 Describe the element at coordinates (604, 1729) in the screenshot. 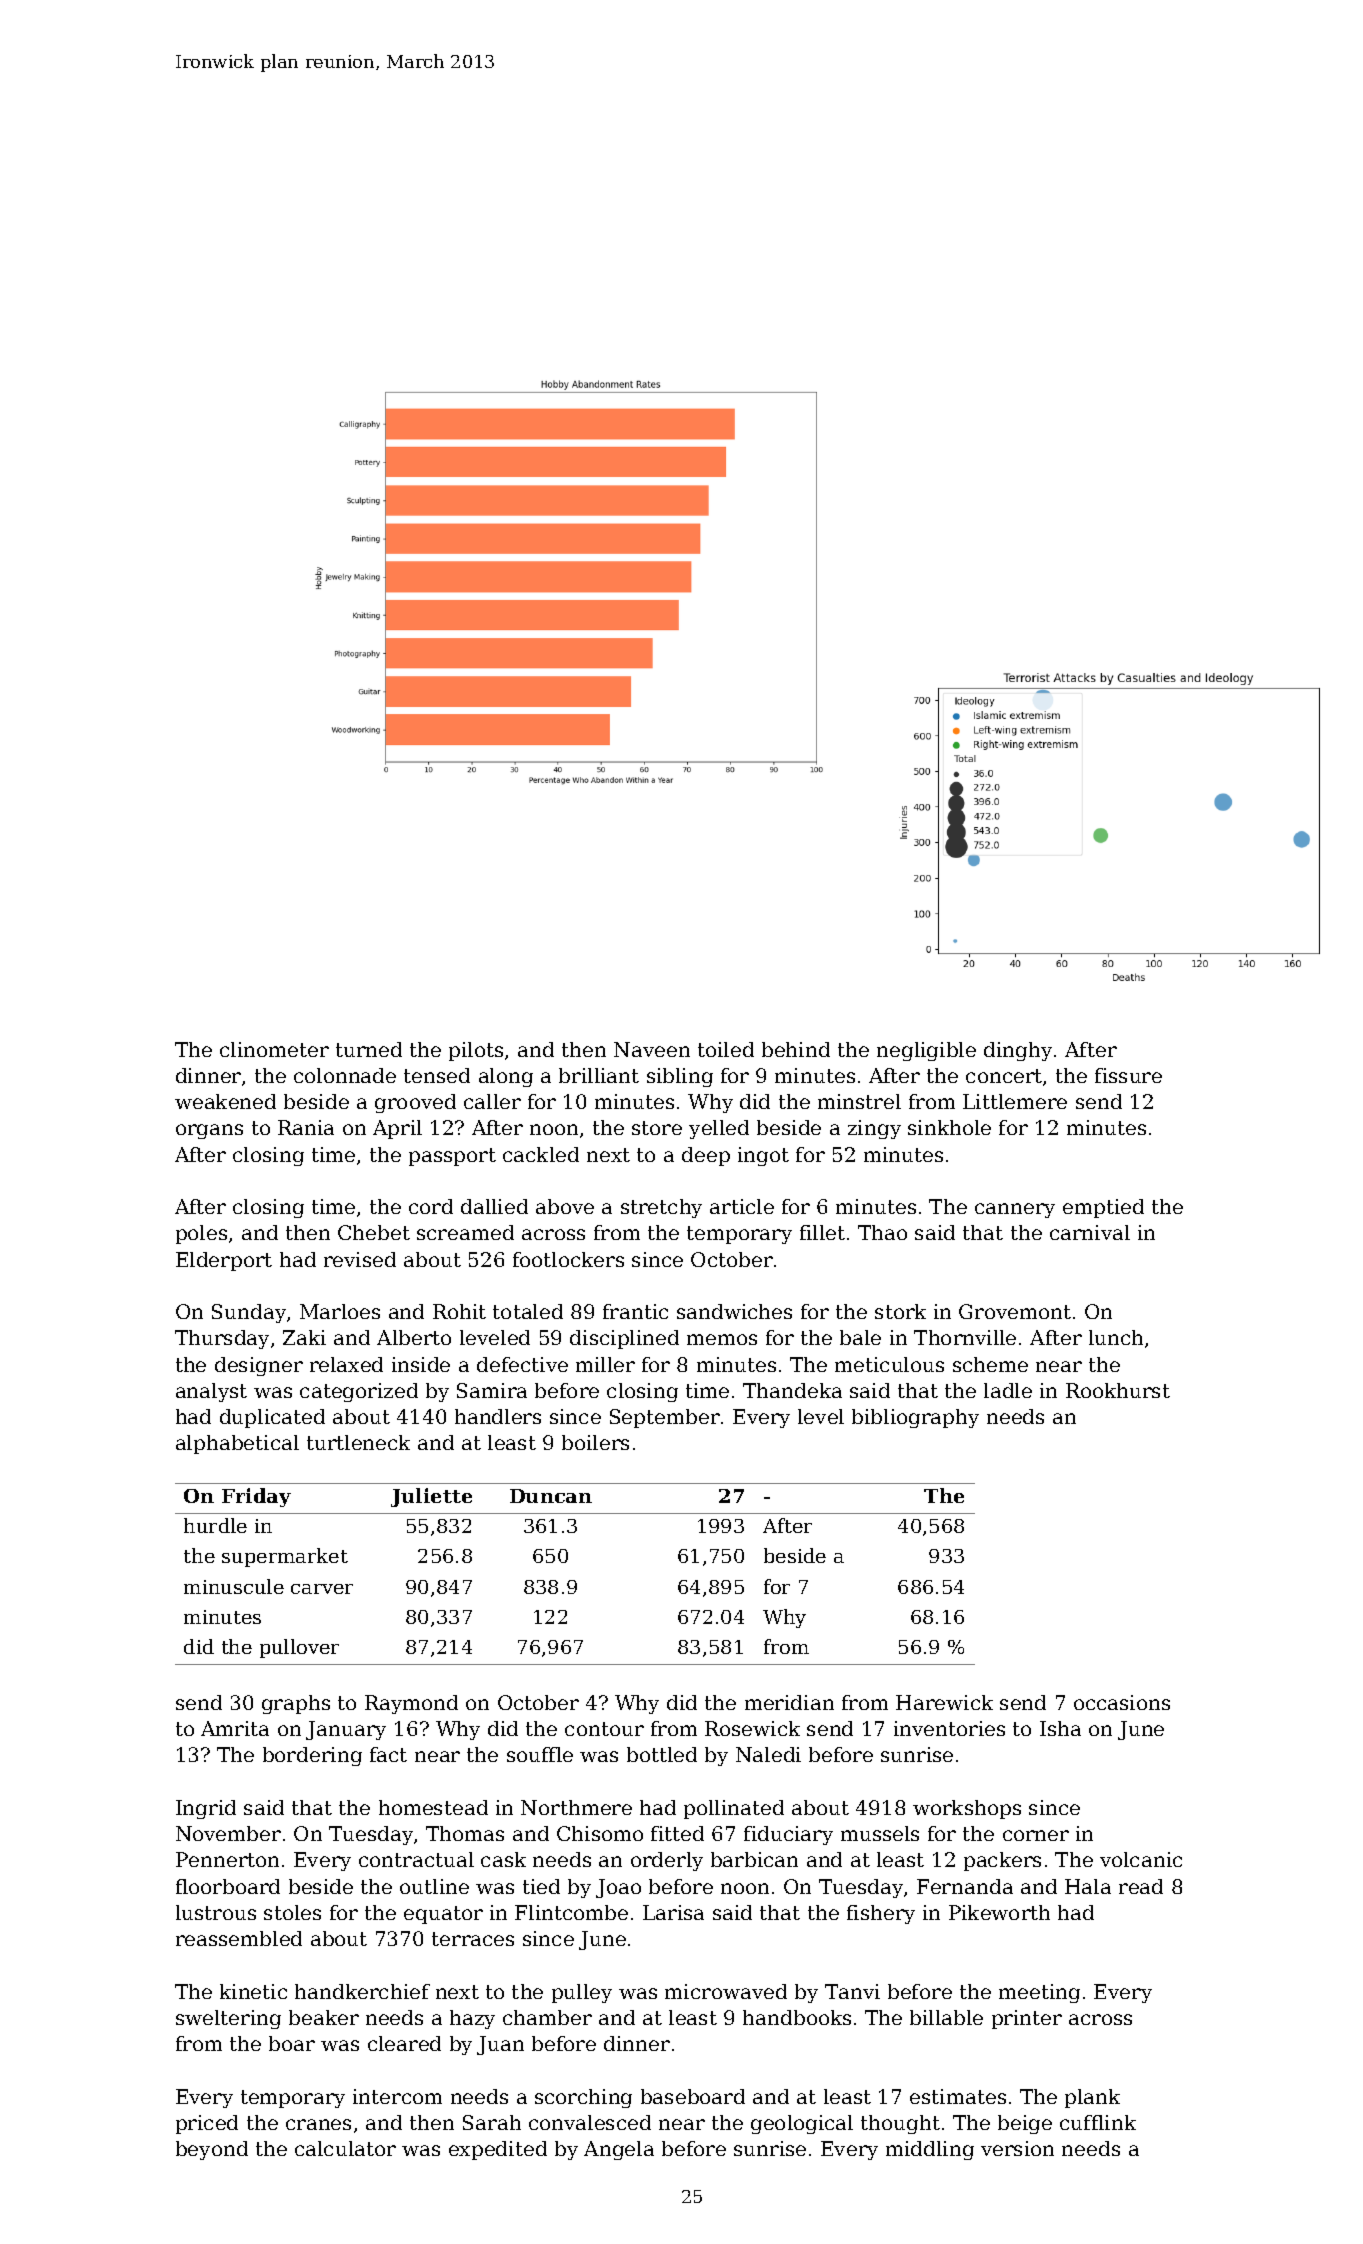

I see `contour` at that location.
